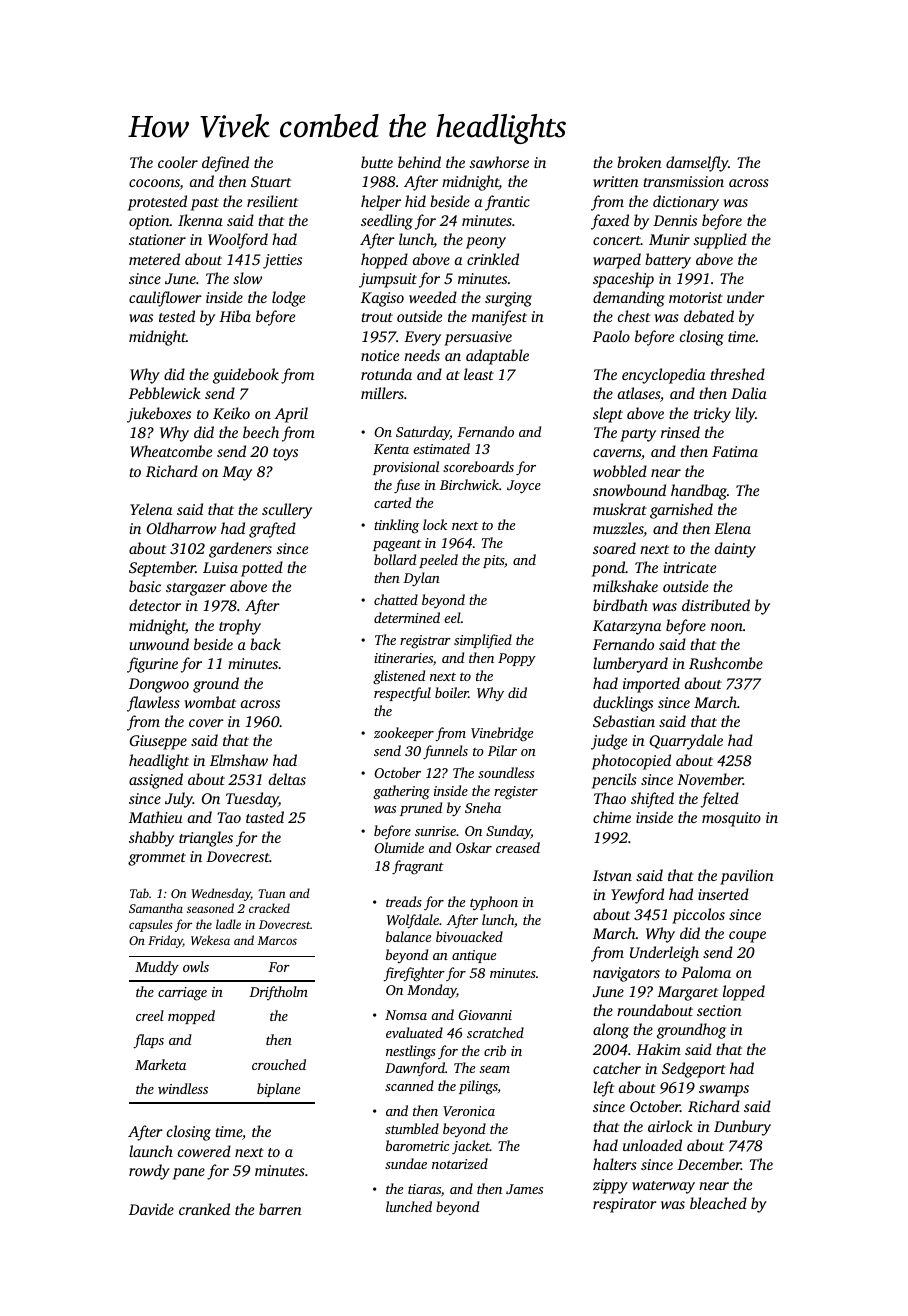 This screenshot has width=908, height=1316. I want to click on treads, so click(404, 901).
